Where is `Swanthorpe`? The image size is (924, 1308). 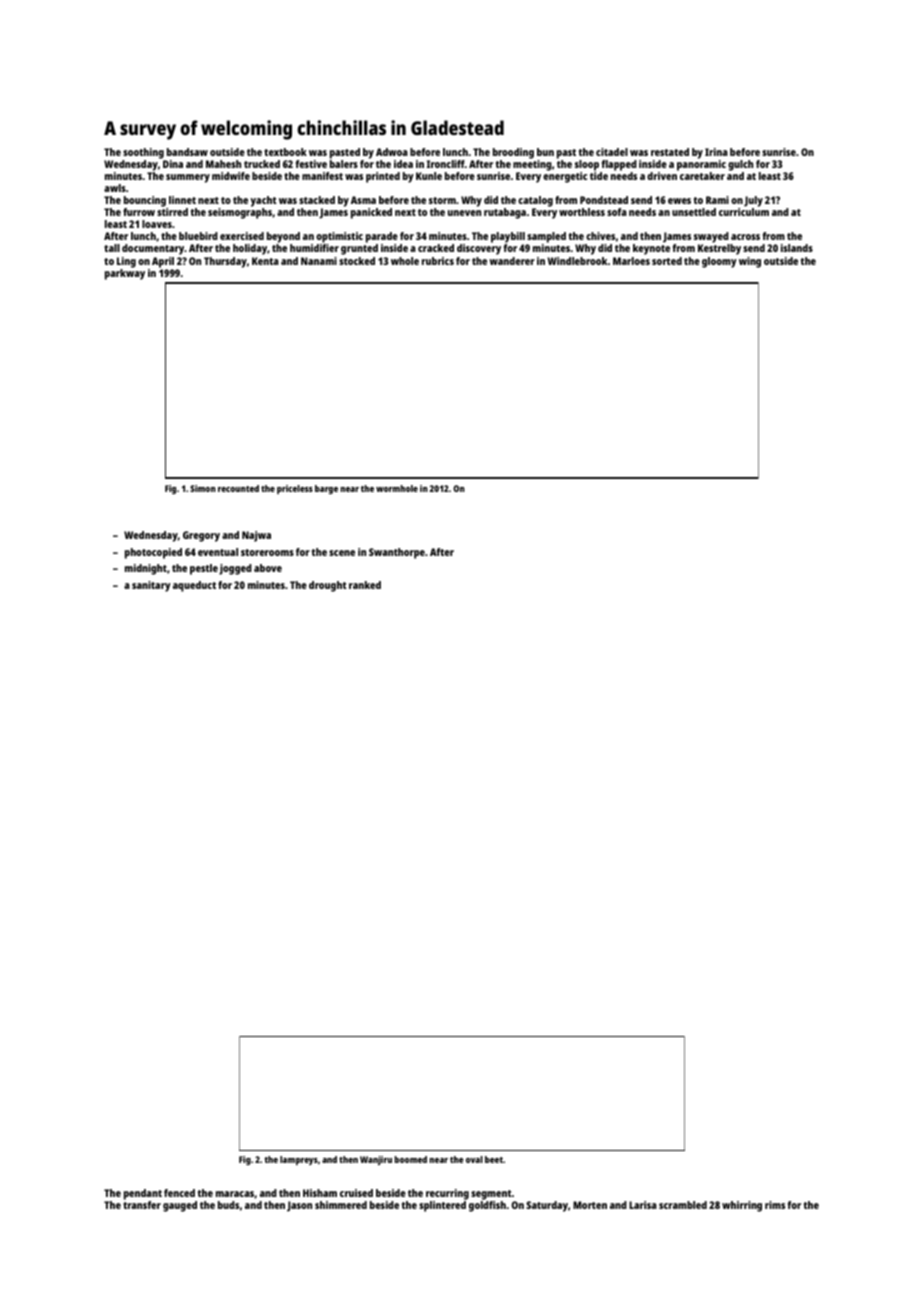
Swanthorpe is located at coordinates (397, 553).
